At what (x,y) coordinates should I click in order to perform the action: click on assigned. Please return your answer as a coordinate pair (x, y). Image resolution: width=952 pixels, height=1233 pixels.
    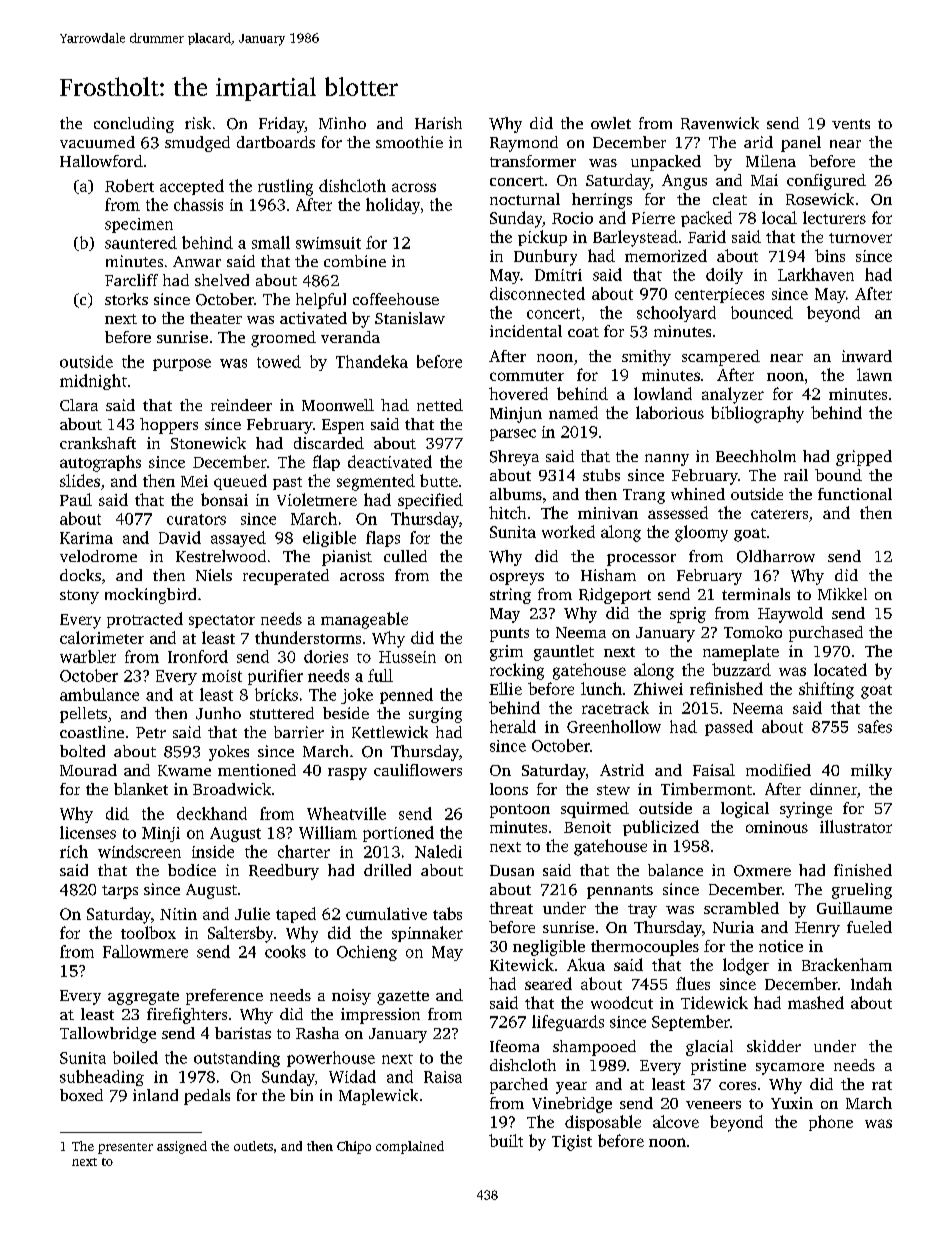
    Looking at the image, I should click on (182, 1147).
